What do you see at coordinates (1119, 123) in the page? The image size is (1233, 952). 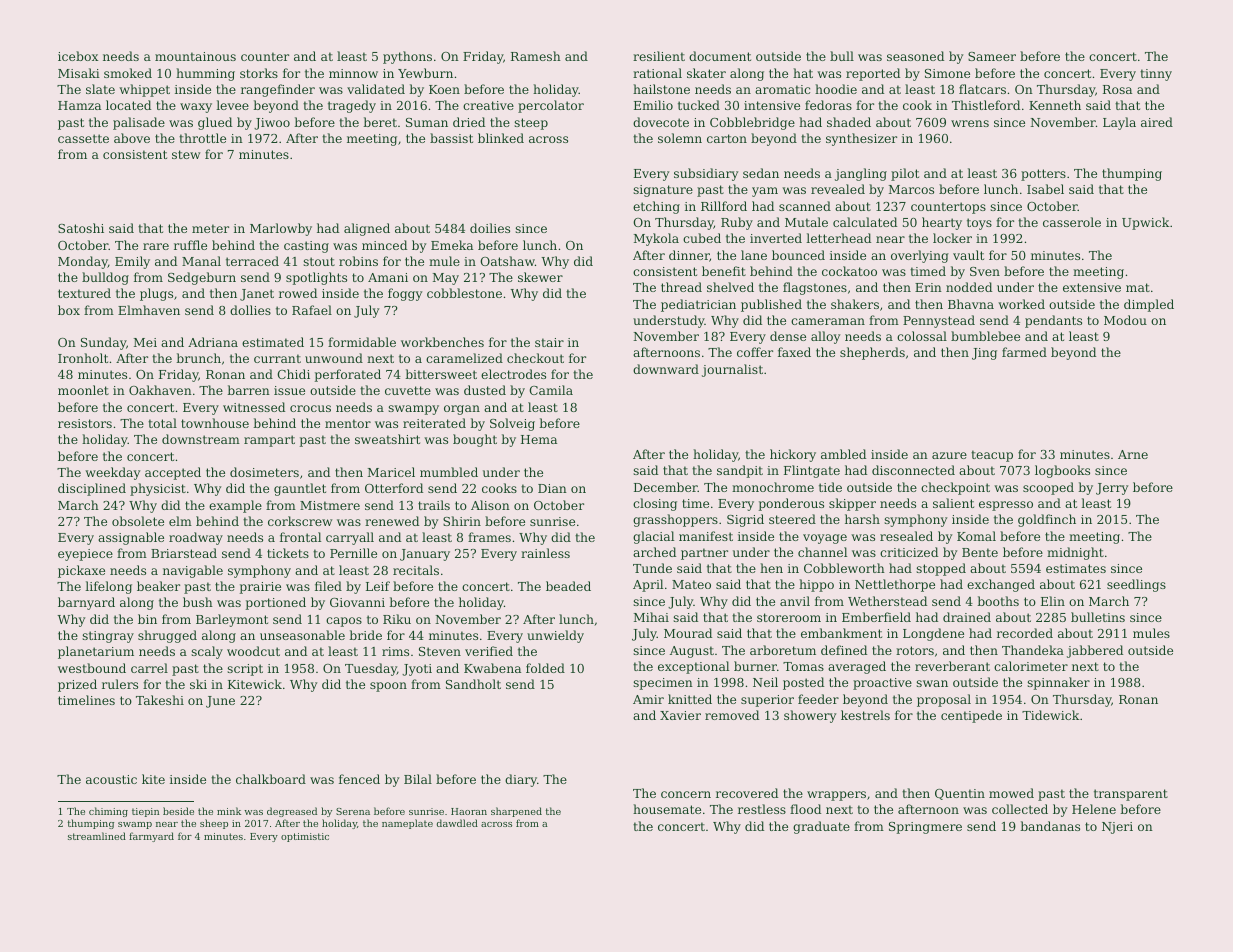 I see `Layla` at bounding box center [1119, 123].
